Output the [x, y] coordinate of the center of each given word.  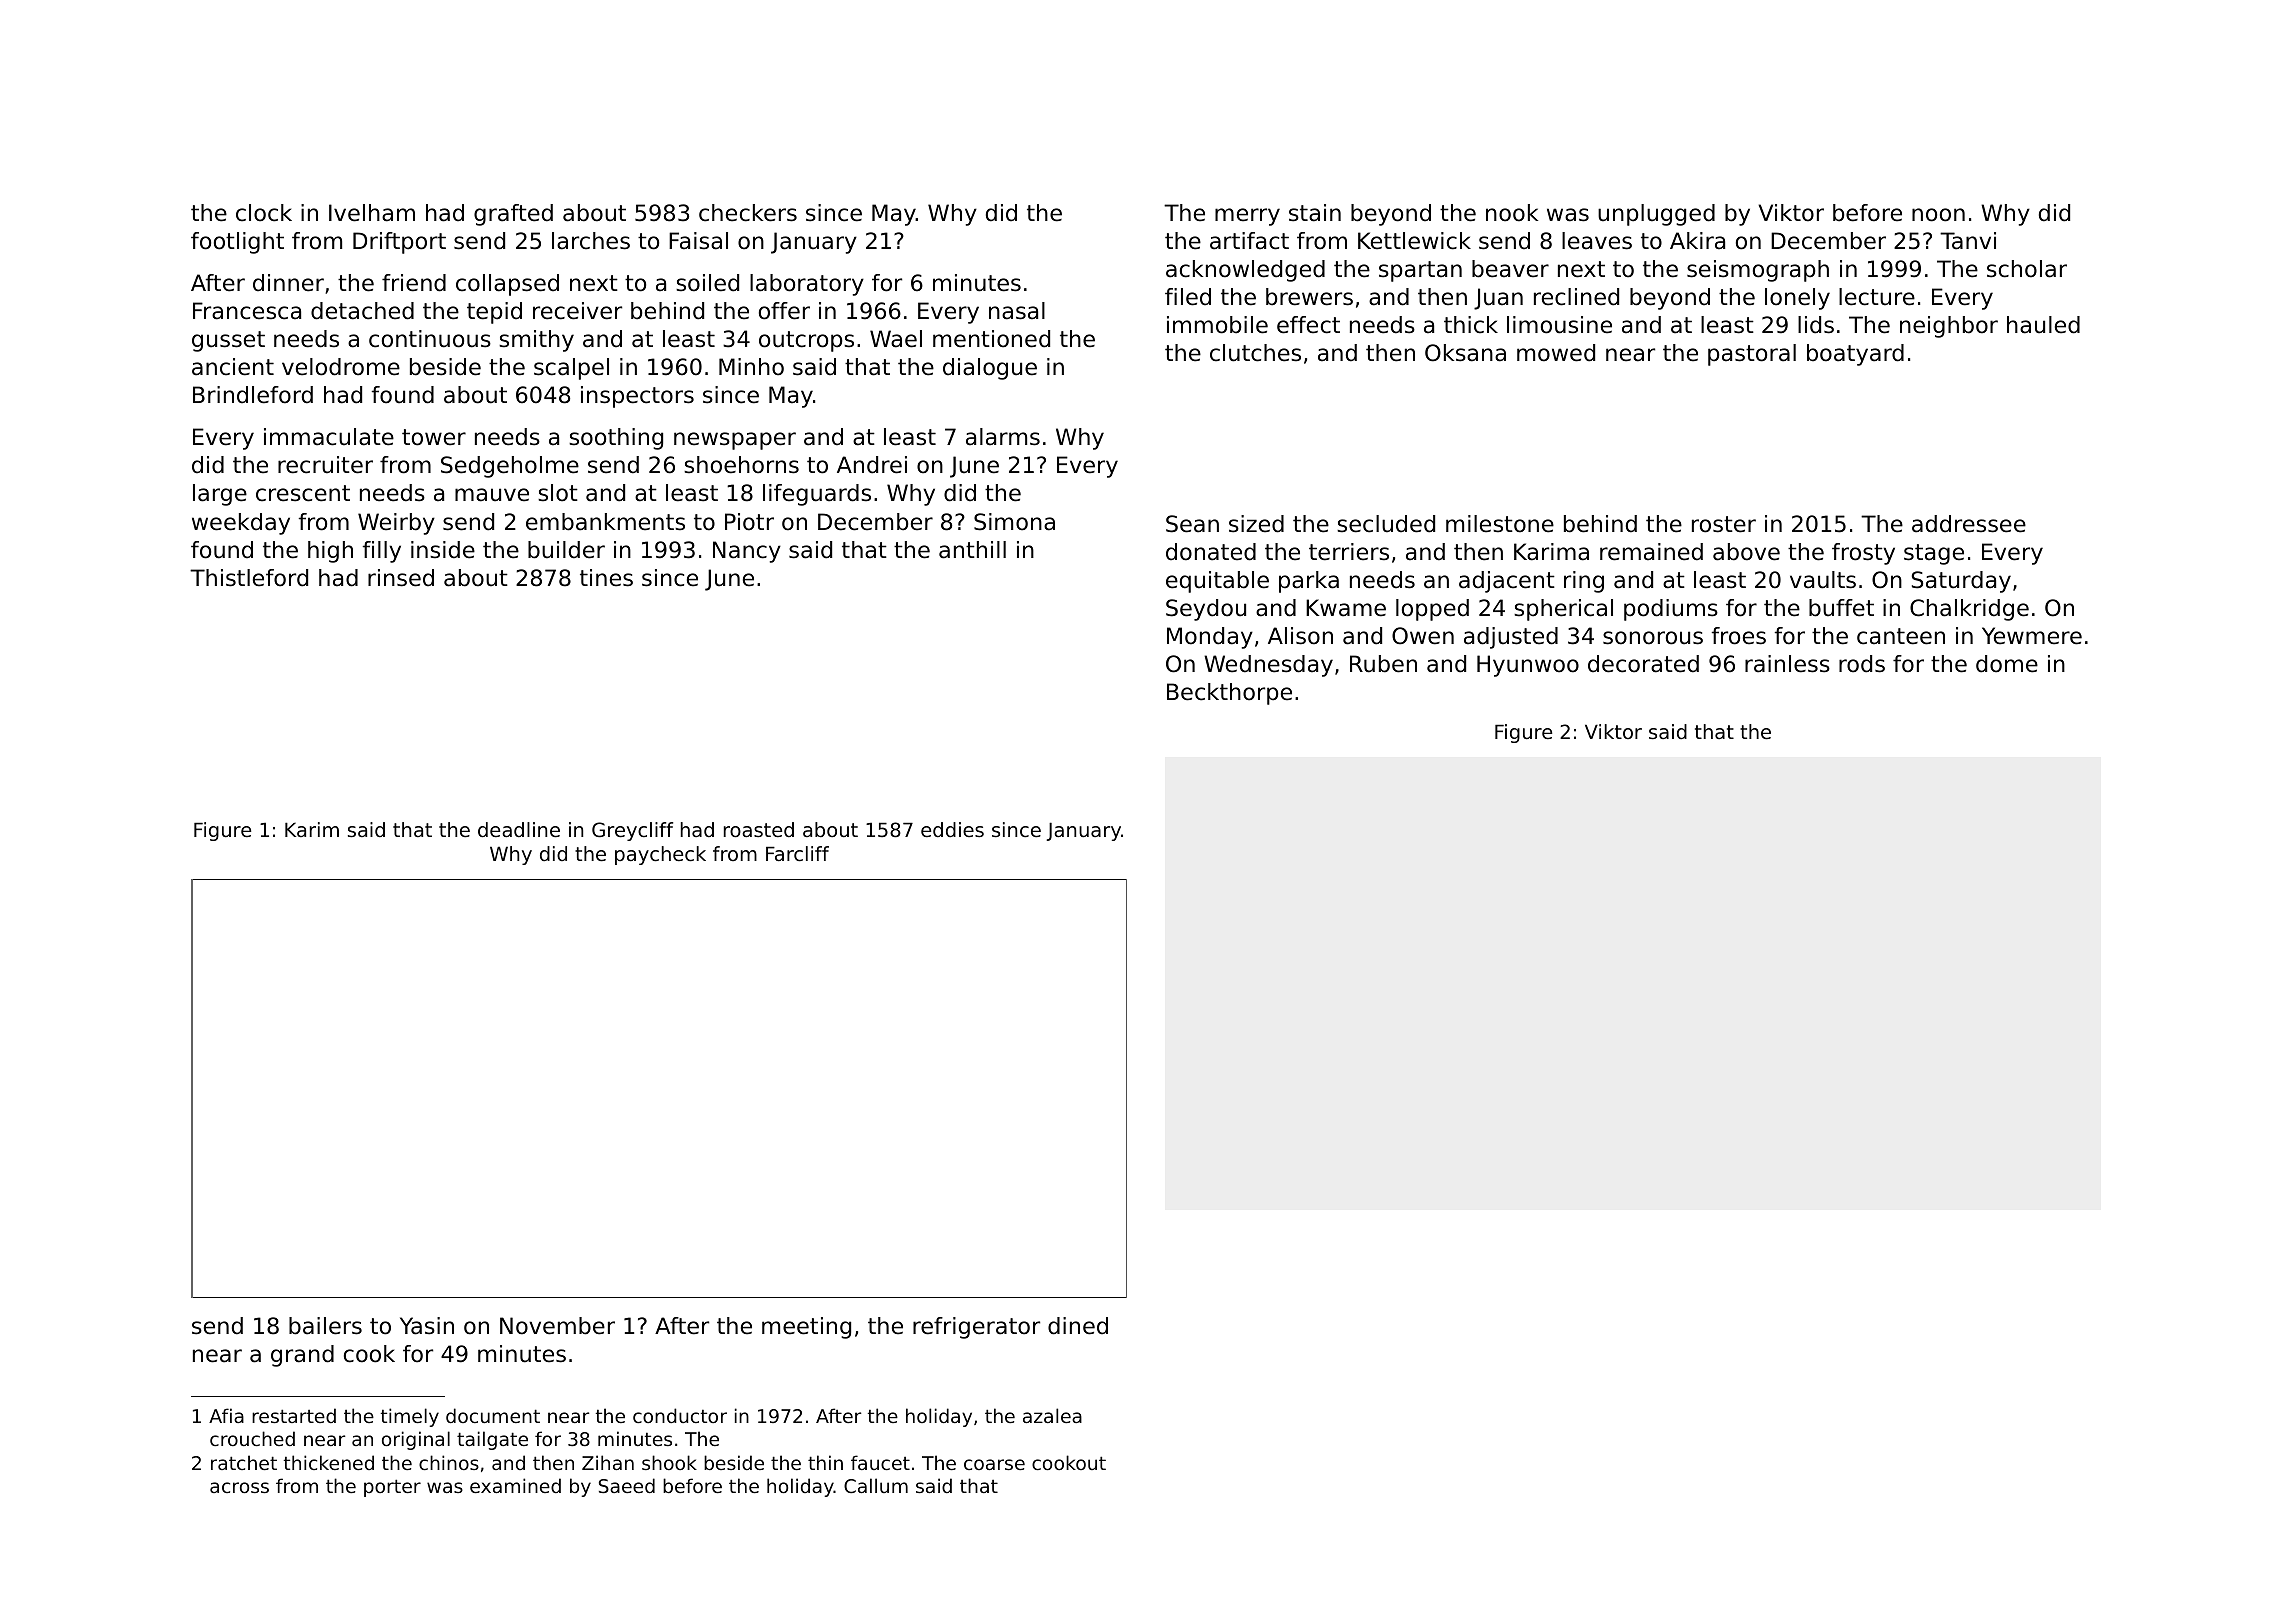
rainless [1787, 664]
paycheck [660, 855]
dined [1078, 1326]
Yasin [427, 1326]
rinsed [401, 578]
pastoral [1752, 355]
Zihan [608, 1462]
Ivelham [372, 213]
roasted [759, 830]
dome [2007, 664]
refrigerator [976, 1328]
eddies [952, 830]
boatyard [1855, 355]
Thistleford [249, 578]
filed [1188, 297]
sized [1256, 524]
